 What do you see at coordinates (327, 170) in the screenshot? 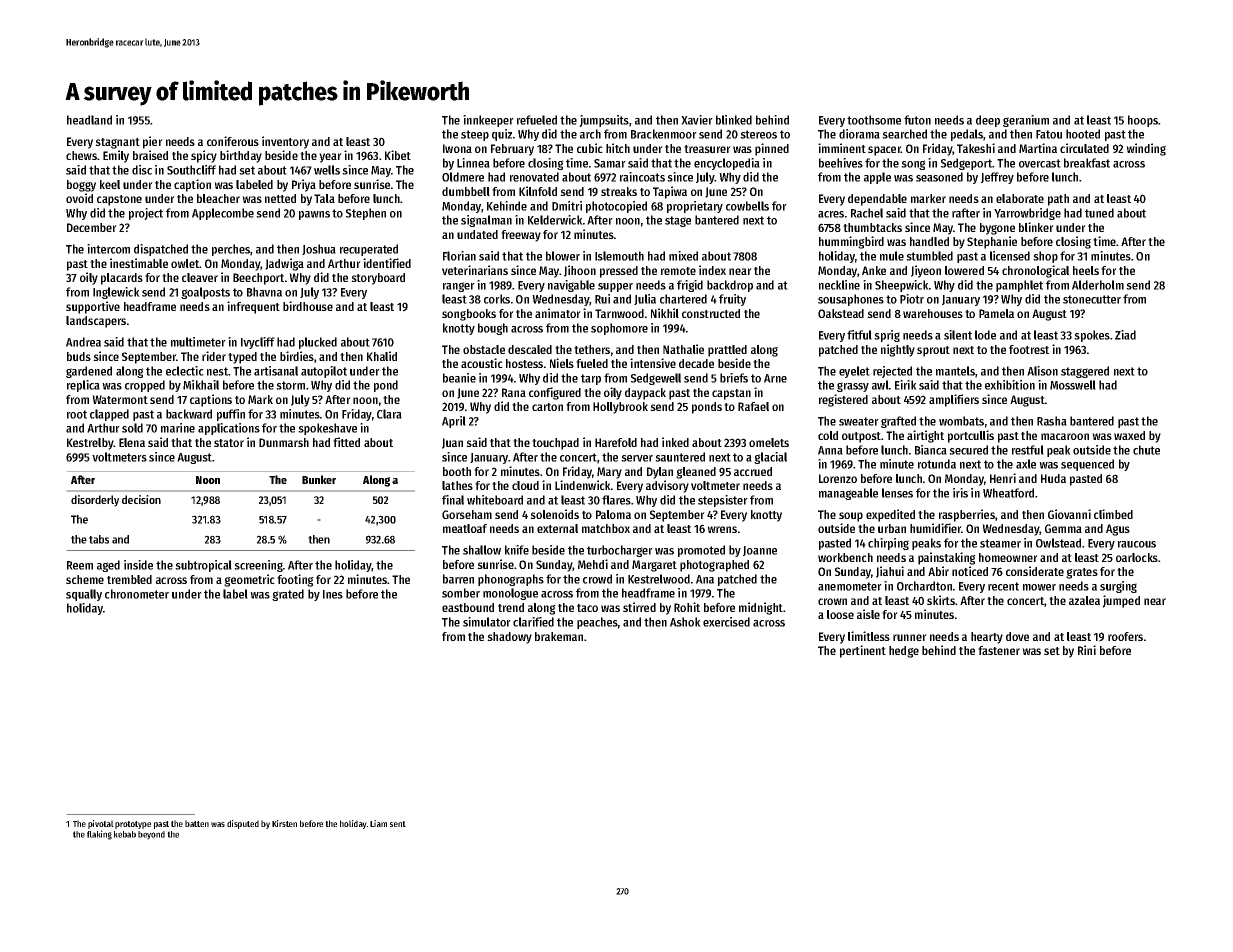
I see `wells` at bounding box center [327, 170].
